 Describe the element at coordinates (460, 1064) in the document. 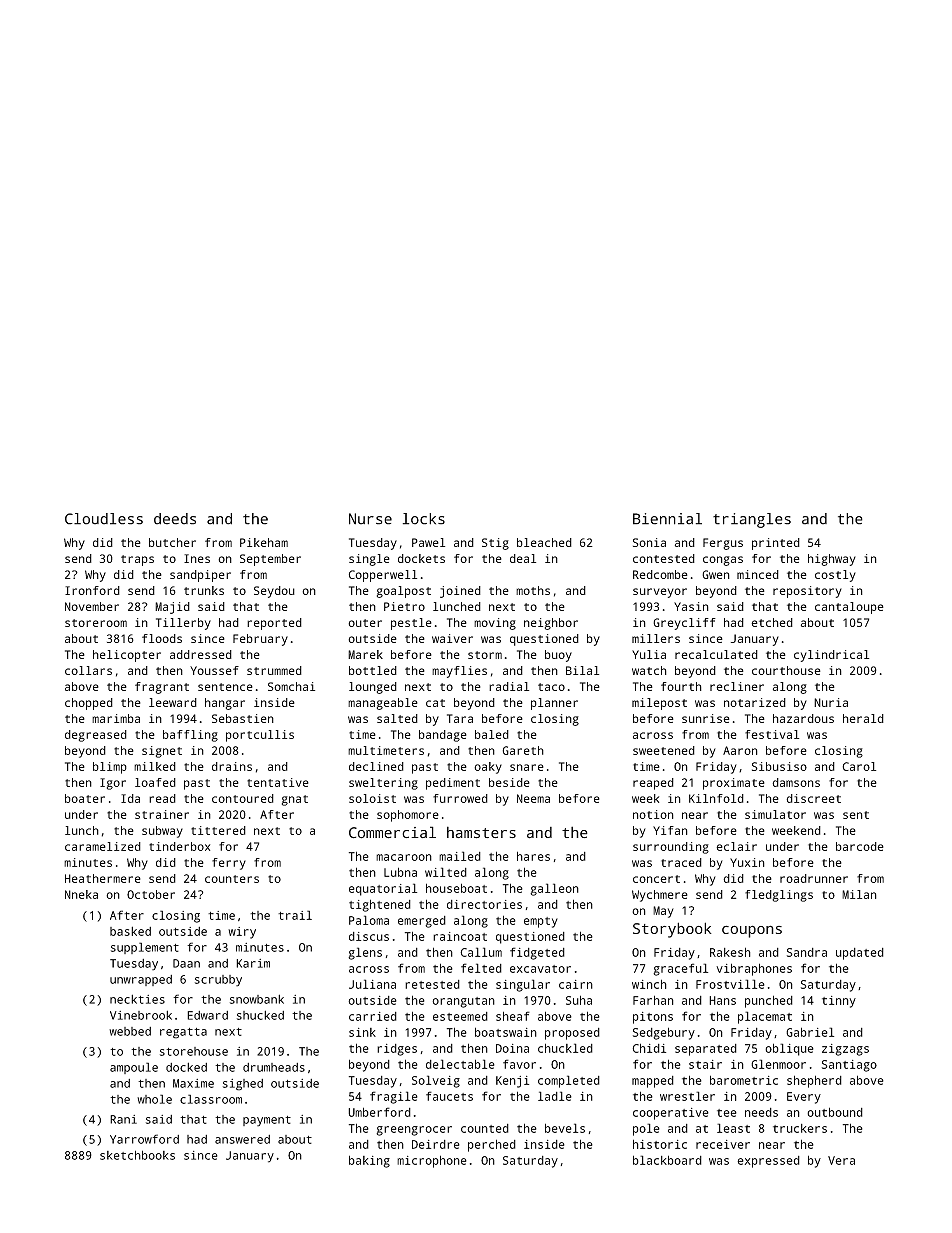

I see `delectable` at that location.
